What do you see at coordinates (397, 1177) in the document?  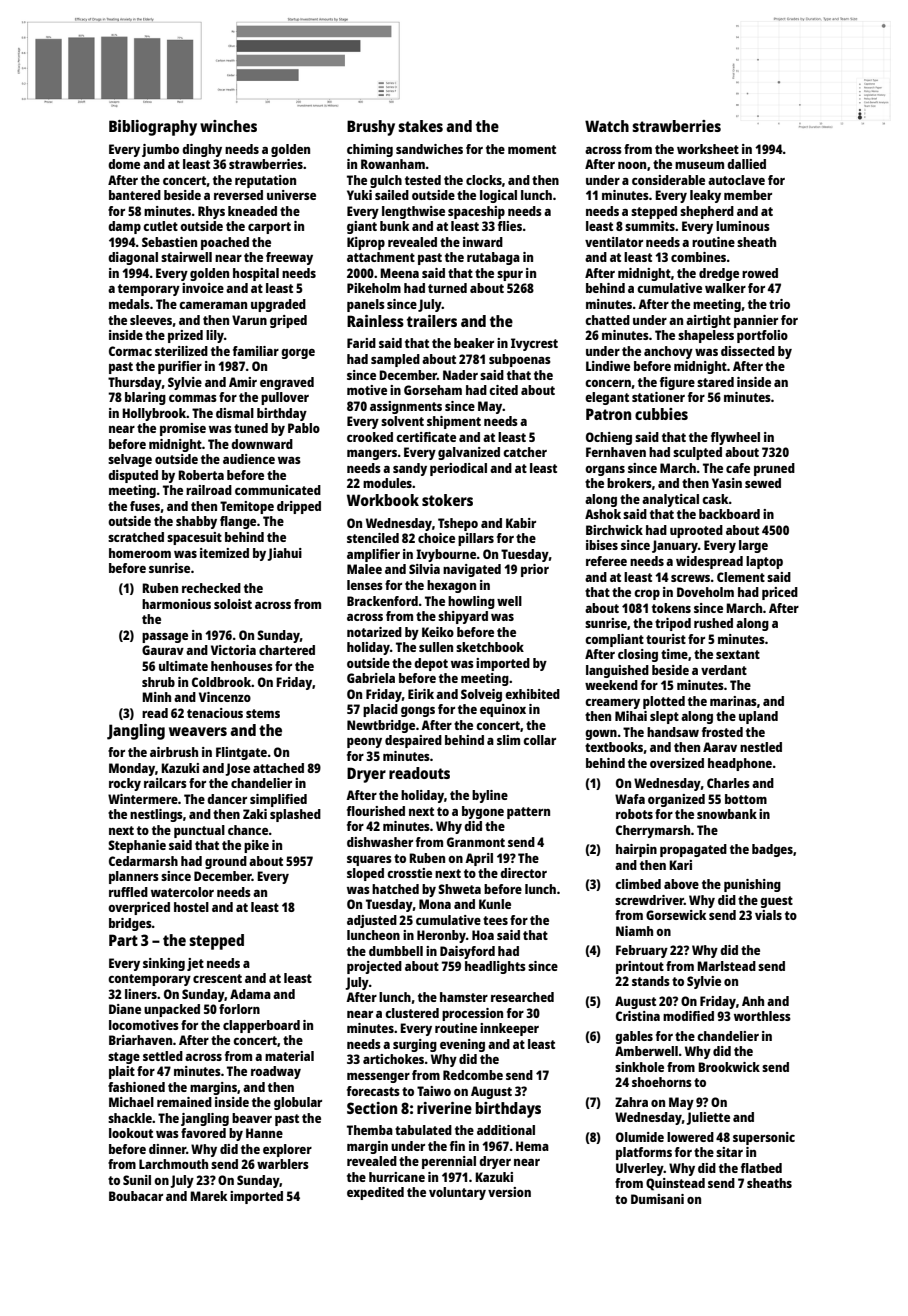 I see `hurricane` at bounding box center [397, 1177].
